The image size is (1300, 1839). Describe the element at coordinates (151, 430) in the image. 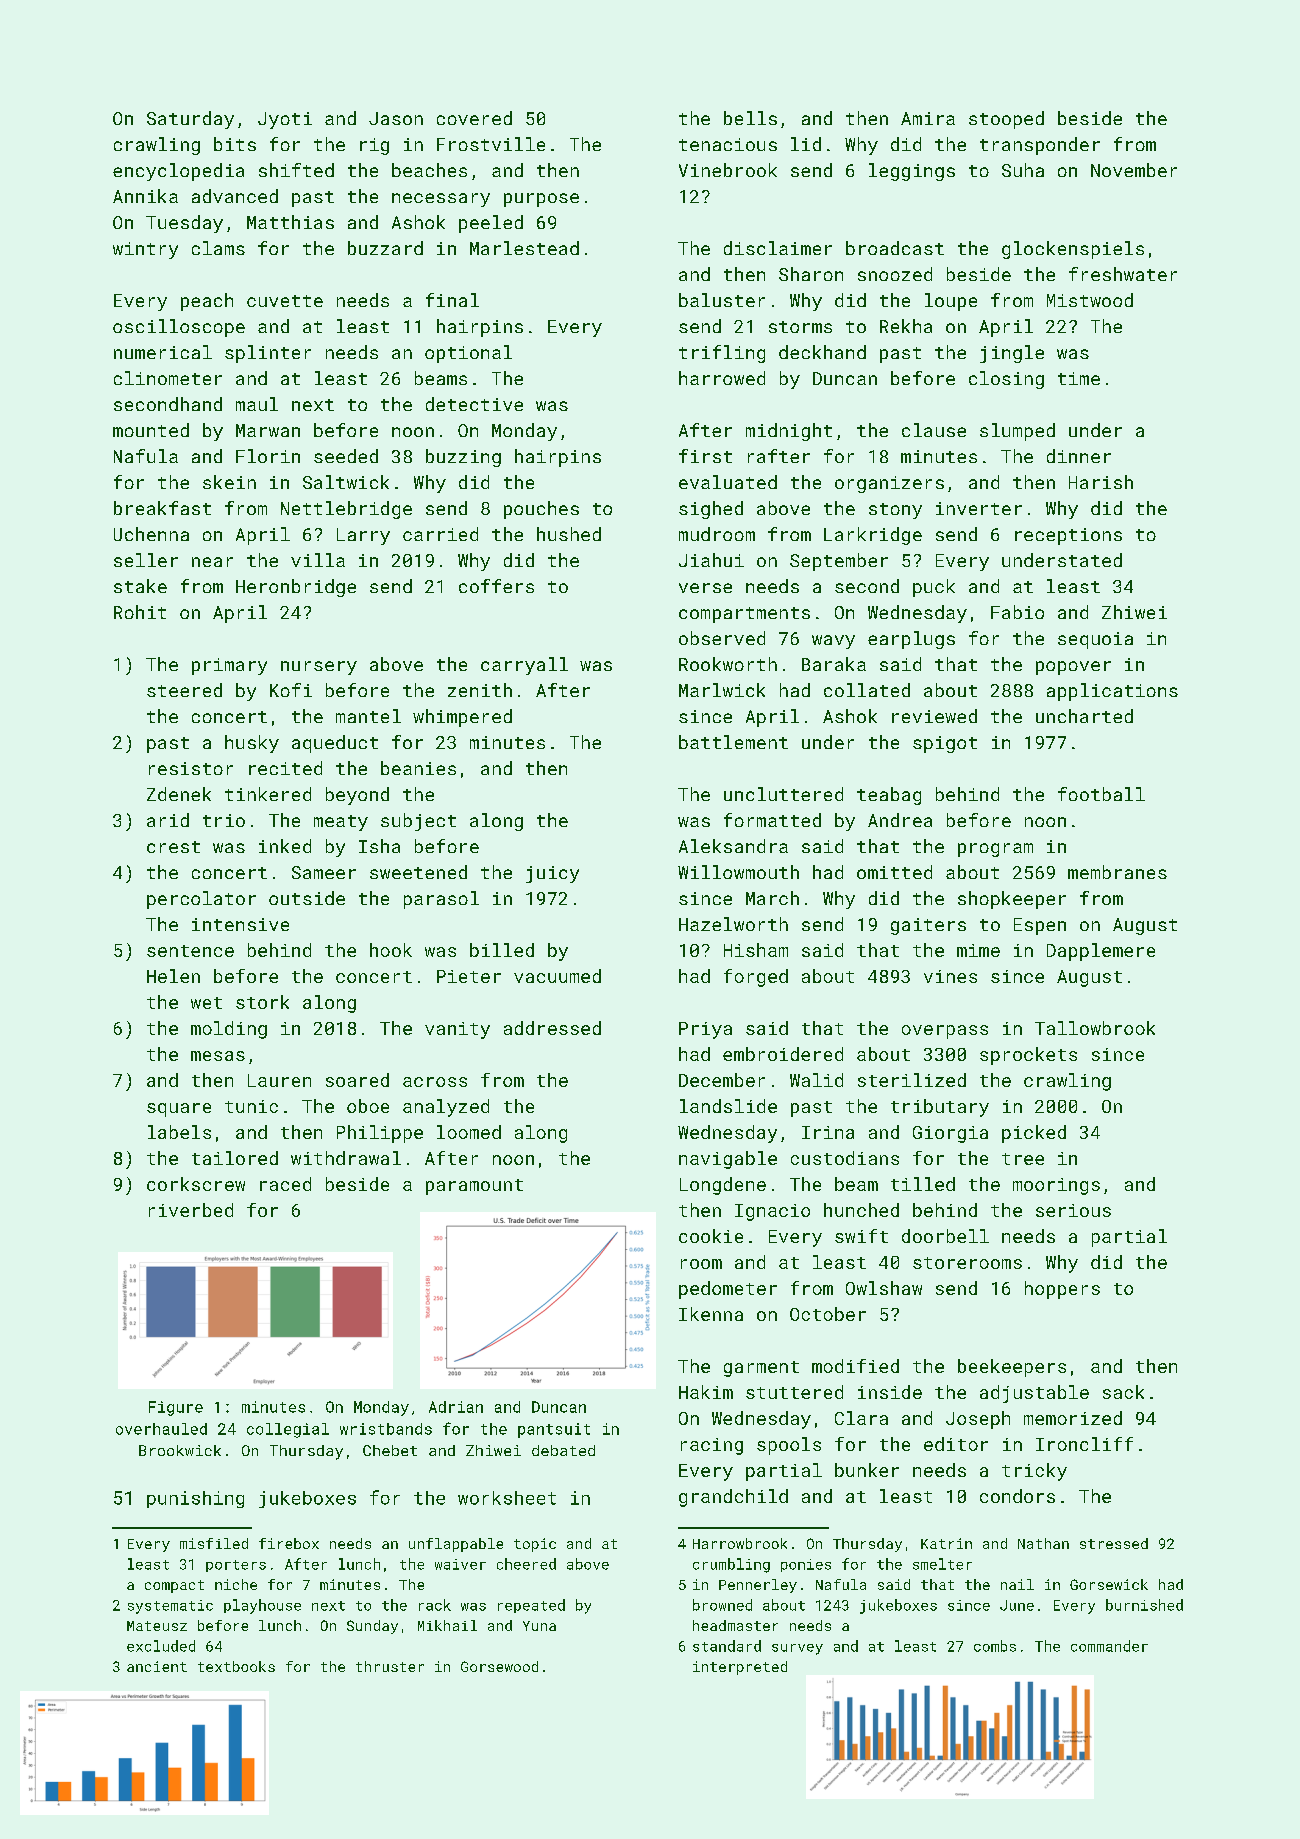

I see `mounted` at that location.
